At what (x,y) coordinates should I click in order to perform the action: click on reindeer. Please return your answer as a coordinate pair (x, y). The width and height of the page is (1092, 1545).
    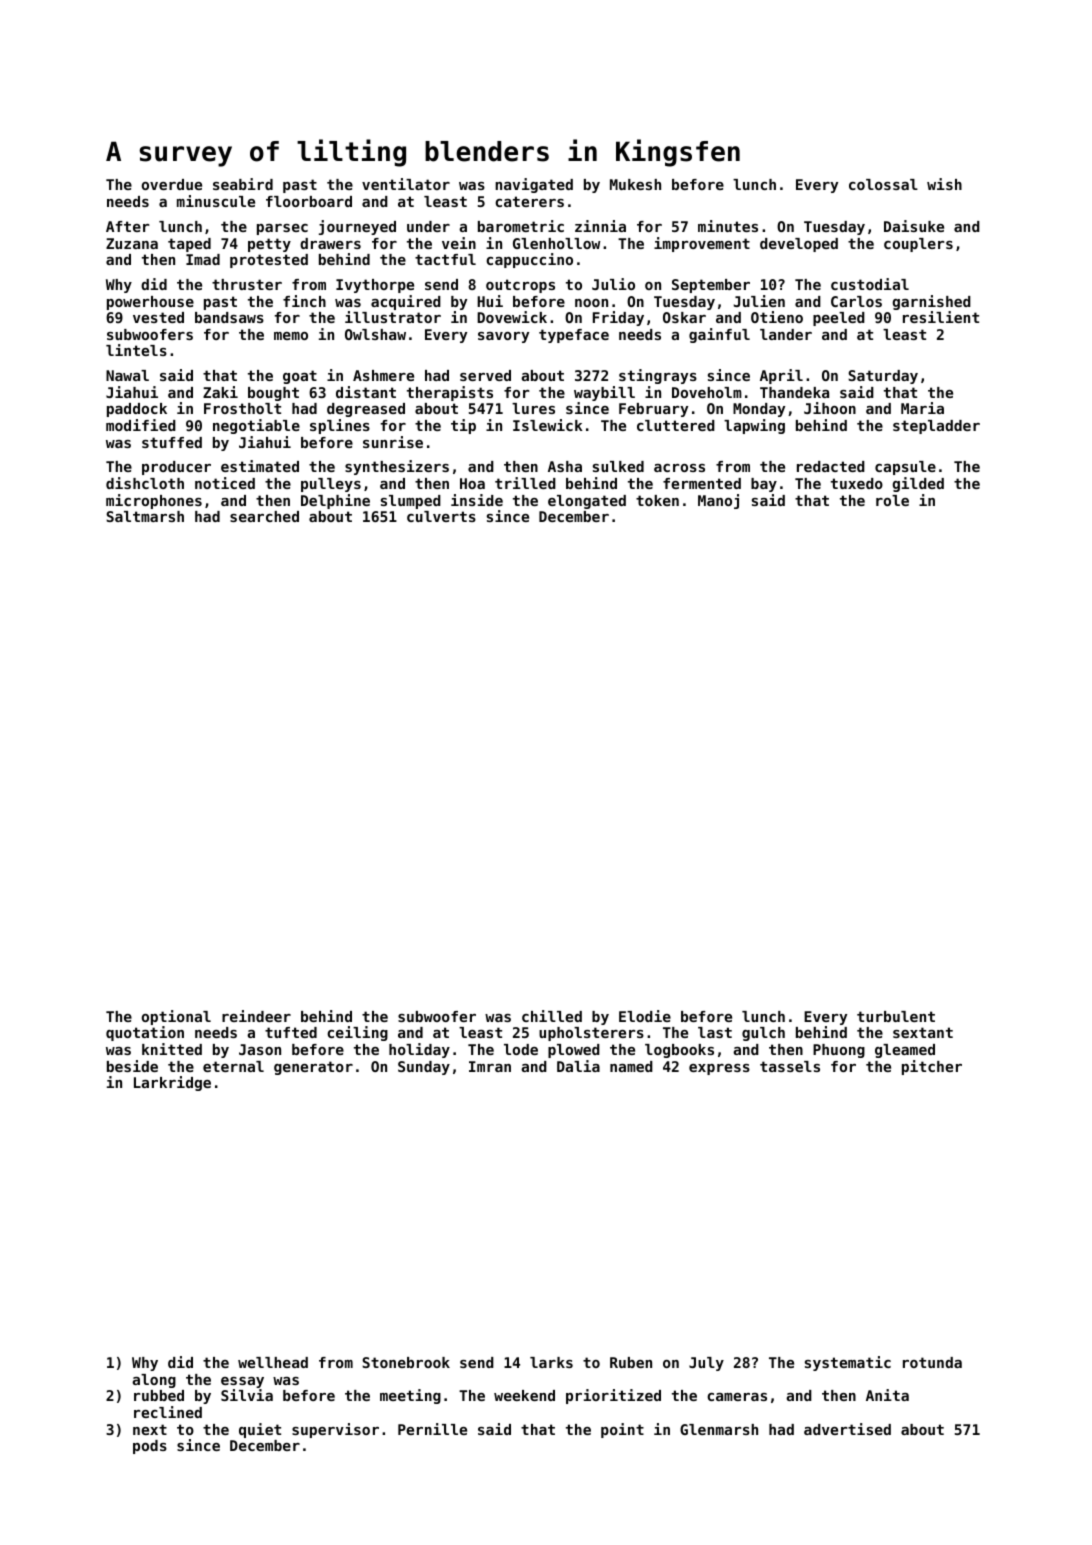
    Looking at the image, I should click on (256, 1016).
